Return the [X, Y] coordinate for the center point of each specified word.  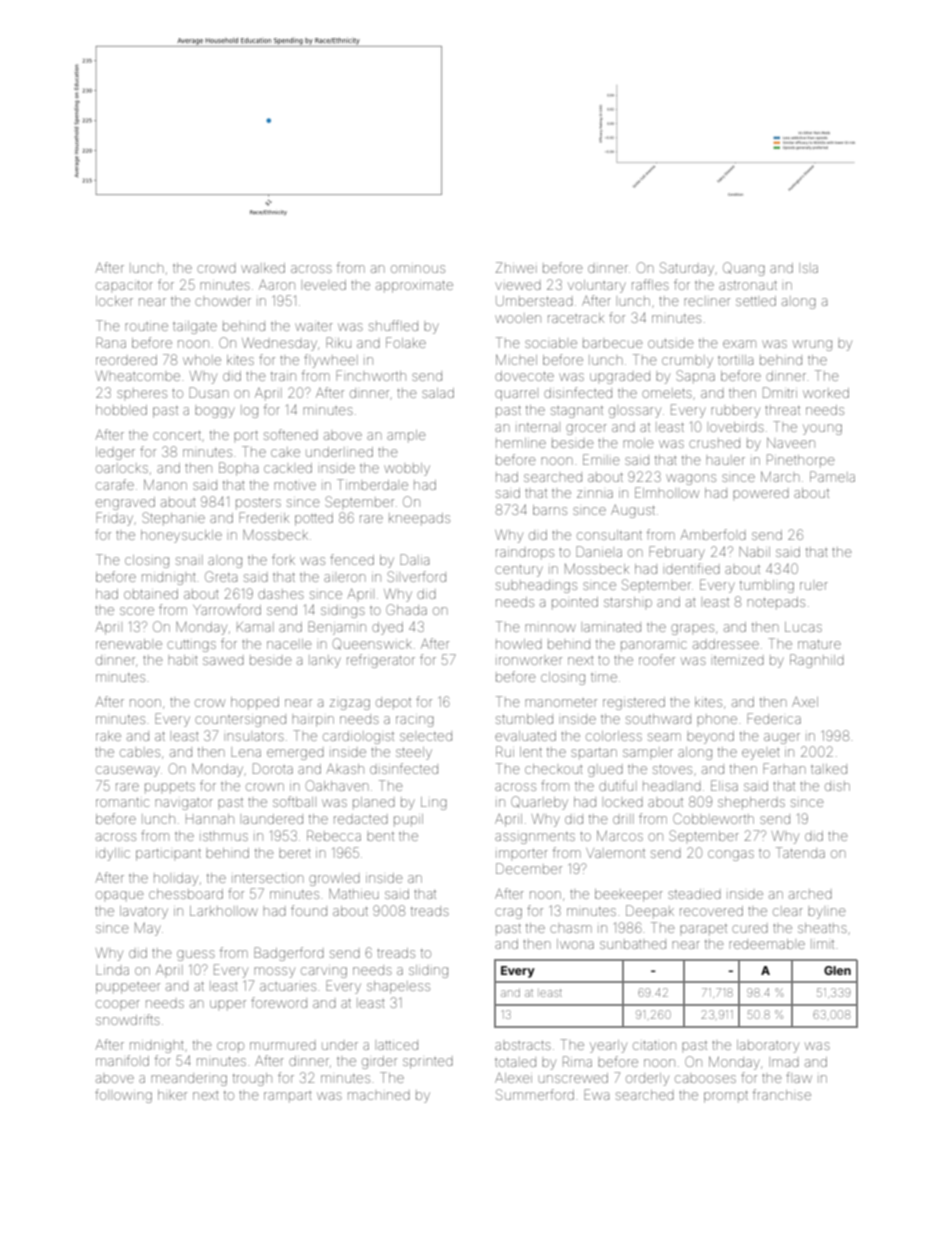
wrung [812, 345]
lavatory [144, 912]
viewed [518, 286]
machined [379, 1096]
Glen [837, 970]
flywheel [331, 361]
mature [819, 644]
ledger [115, 453]
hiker [172, 1095]
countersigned [240, 720]
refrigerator [381, 661]
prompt [726, 1097]
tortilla [735, 360]
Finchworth [371, 375]
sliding [428, 971]
